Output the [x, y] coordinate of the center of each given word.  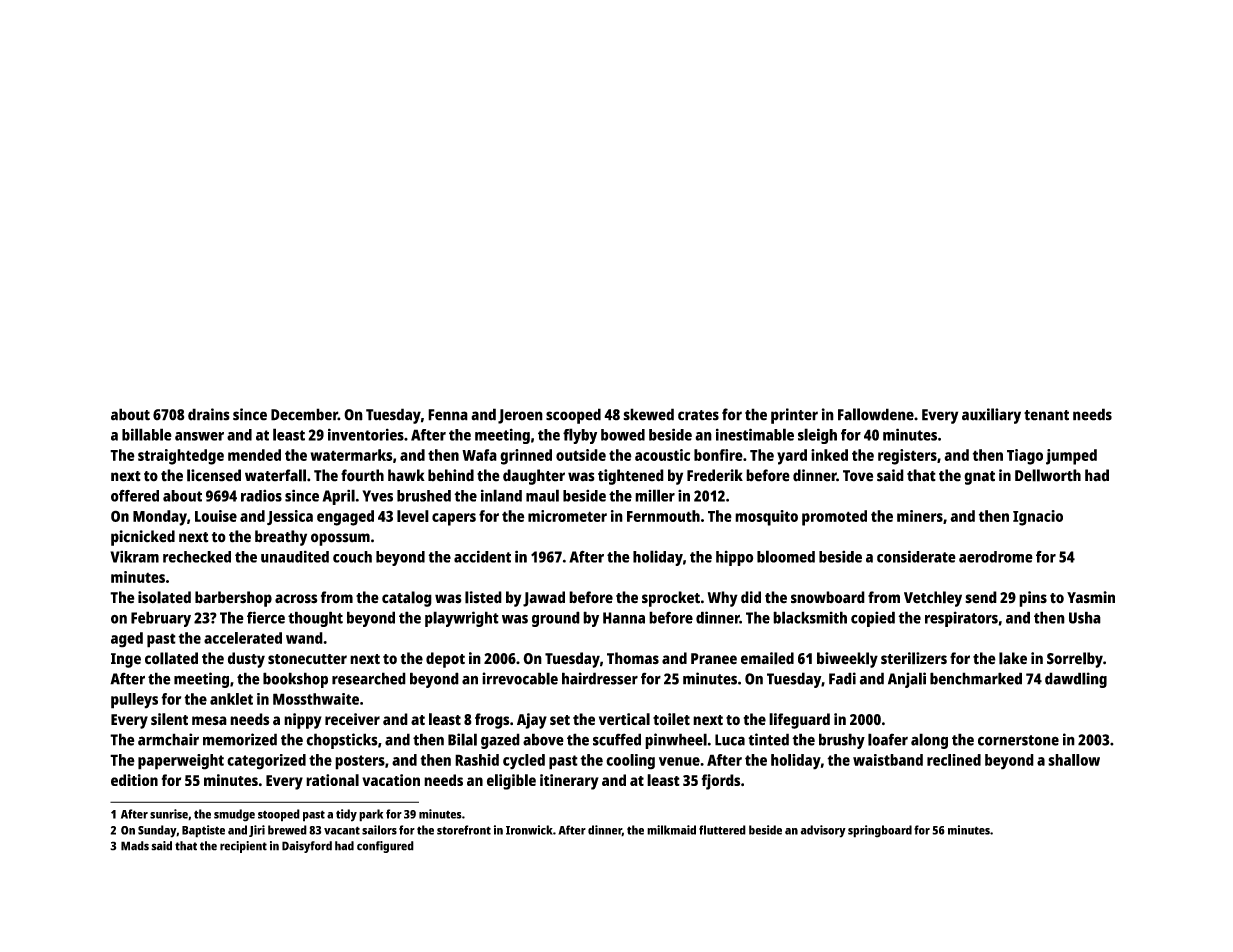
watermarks [351, 455]
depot [445, 660]
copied [873, 619]
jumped [1071, 457]
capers [454, 519]
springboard [880, 831]
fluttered [722, 830]
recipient [243, 847]
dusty [246, 660]
